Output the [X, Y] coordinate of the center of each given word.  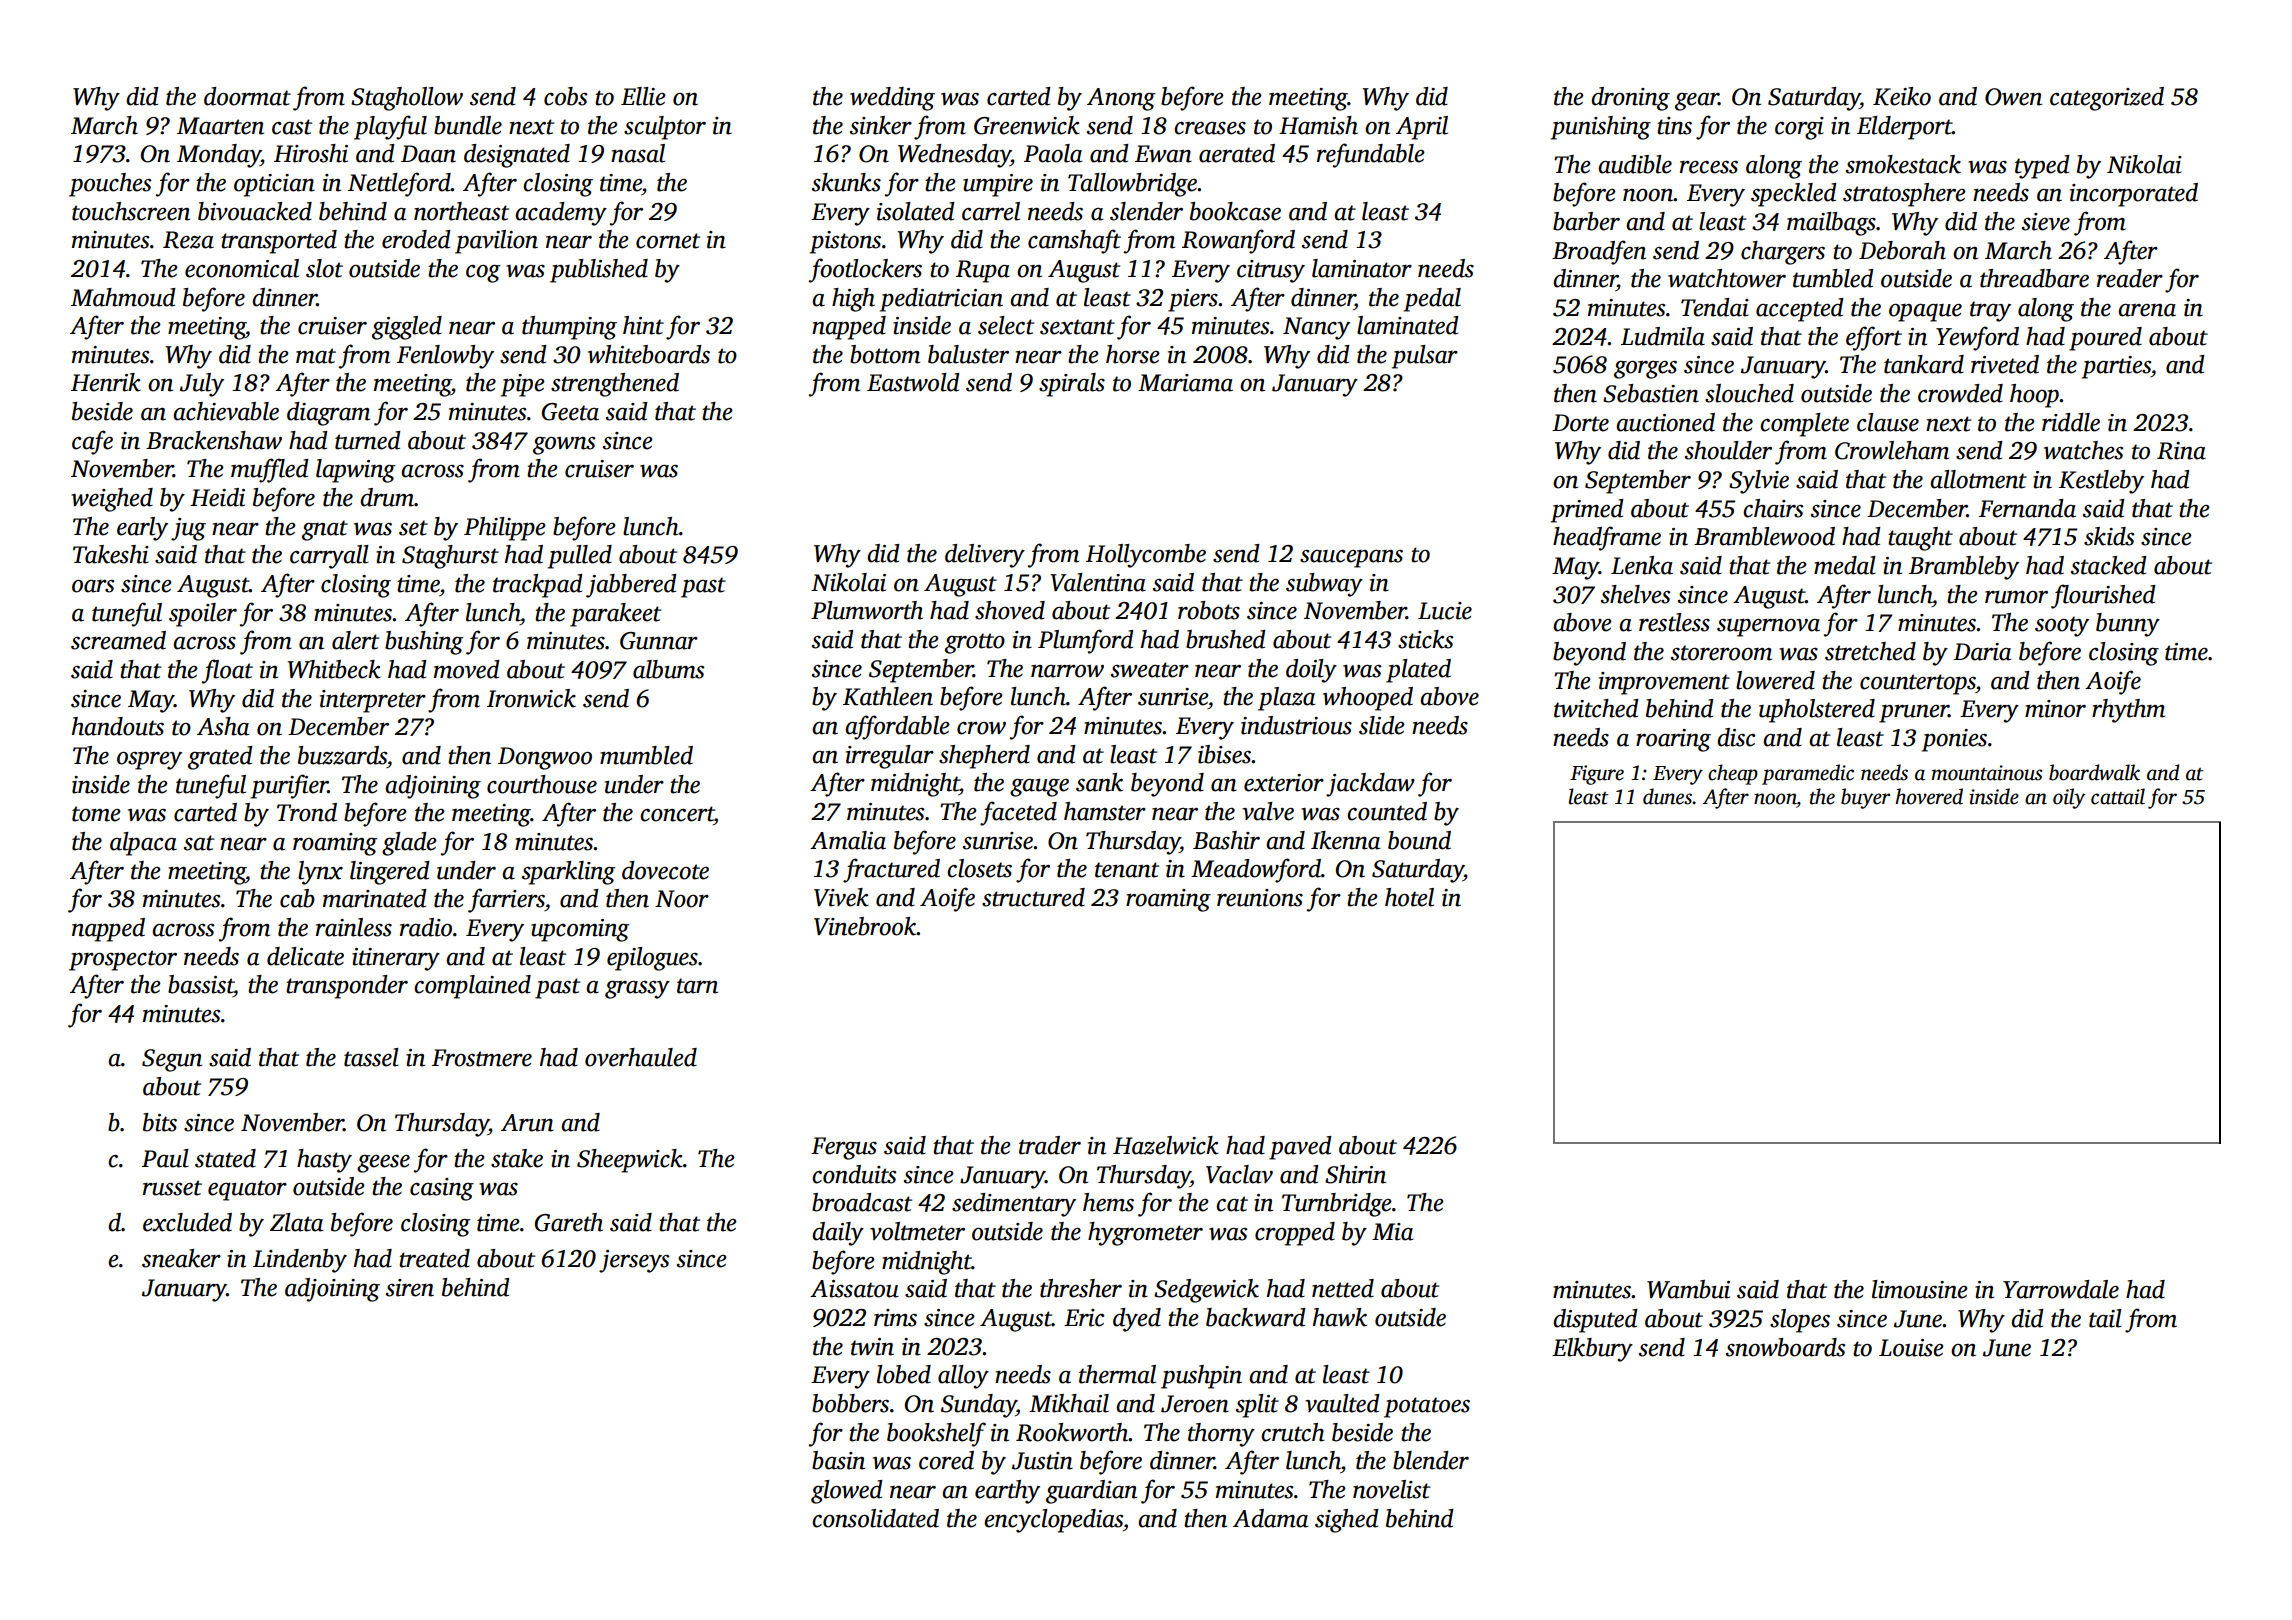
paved [1300, 1148]
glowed [847, 1492]
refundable [1371, 155]
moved [467, 669]
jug [188, 529]
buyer [1865, 798]
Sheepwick [630, 1161]
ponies [1954, 740]
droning [1630, 99]
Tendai [1715, 307]
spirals [1072, 385]
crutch [1293, 1432]
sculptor [665, 128]
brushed [1226, 639]
